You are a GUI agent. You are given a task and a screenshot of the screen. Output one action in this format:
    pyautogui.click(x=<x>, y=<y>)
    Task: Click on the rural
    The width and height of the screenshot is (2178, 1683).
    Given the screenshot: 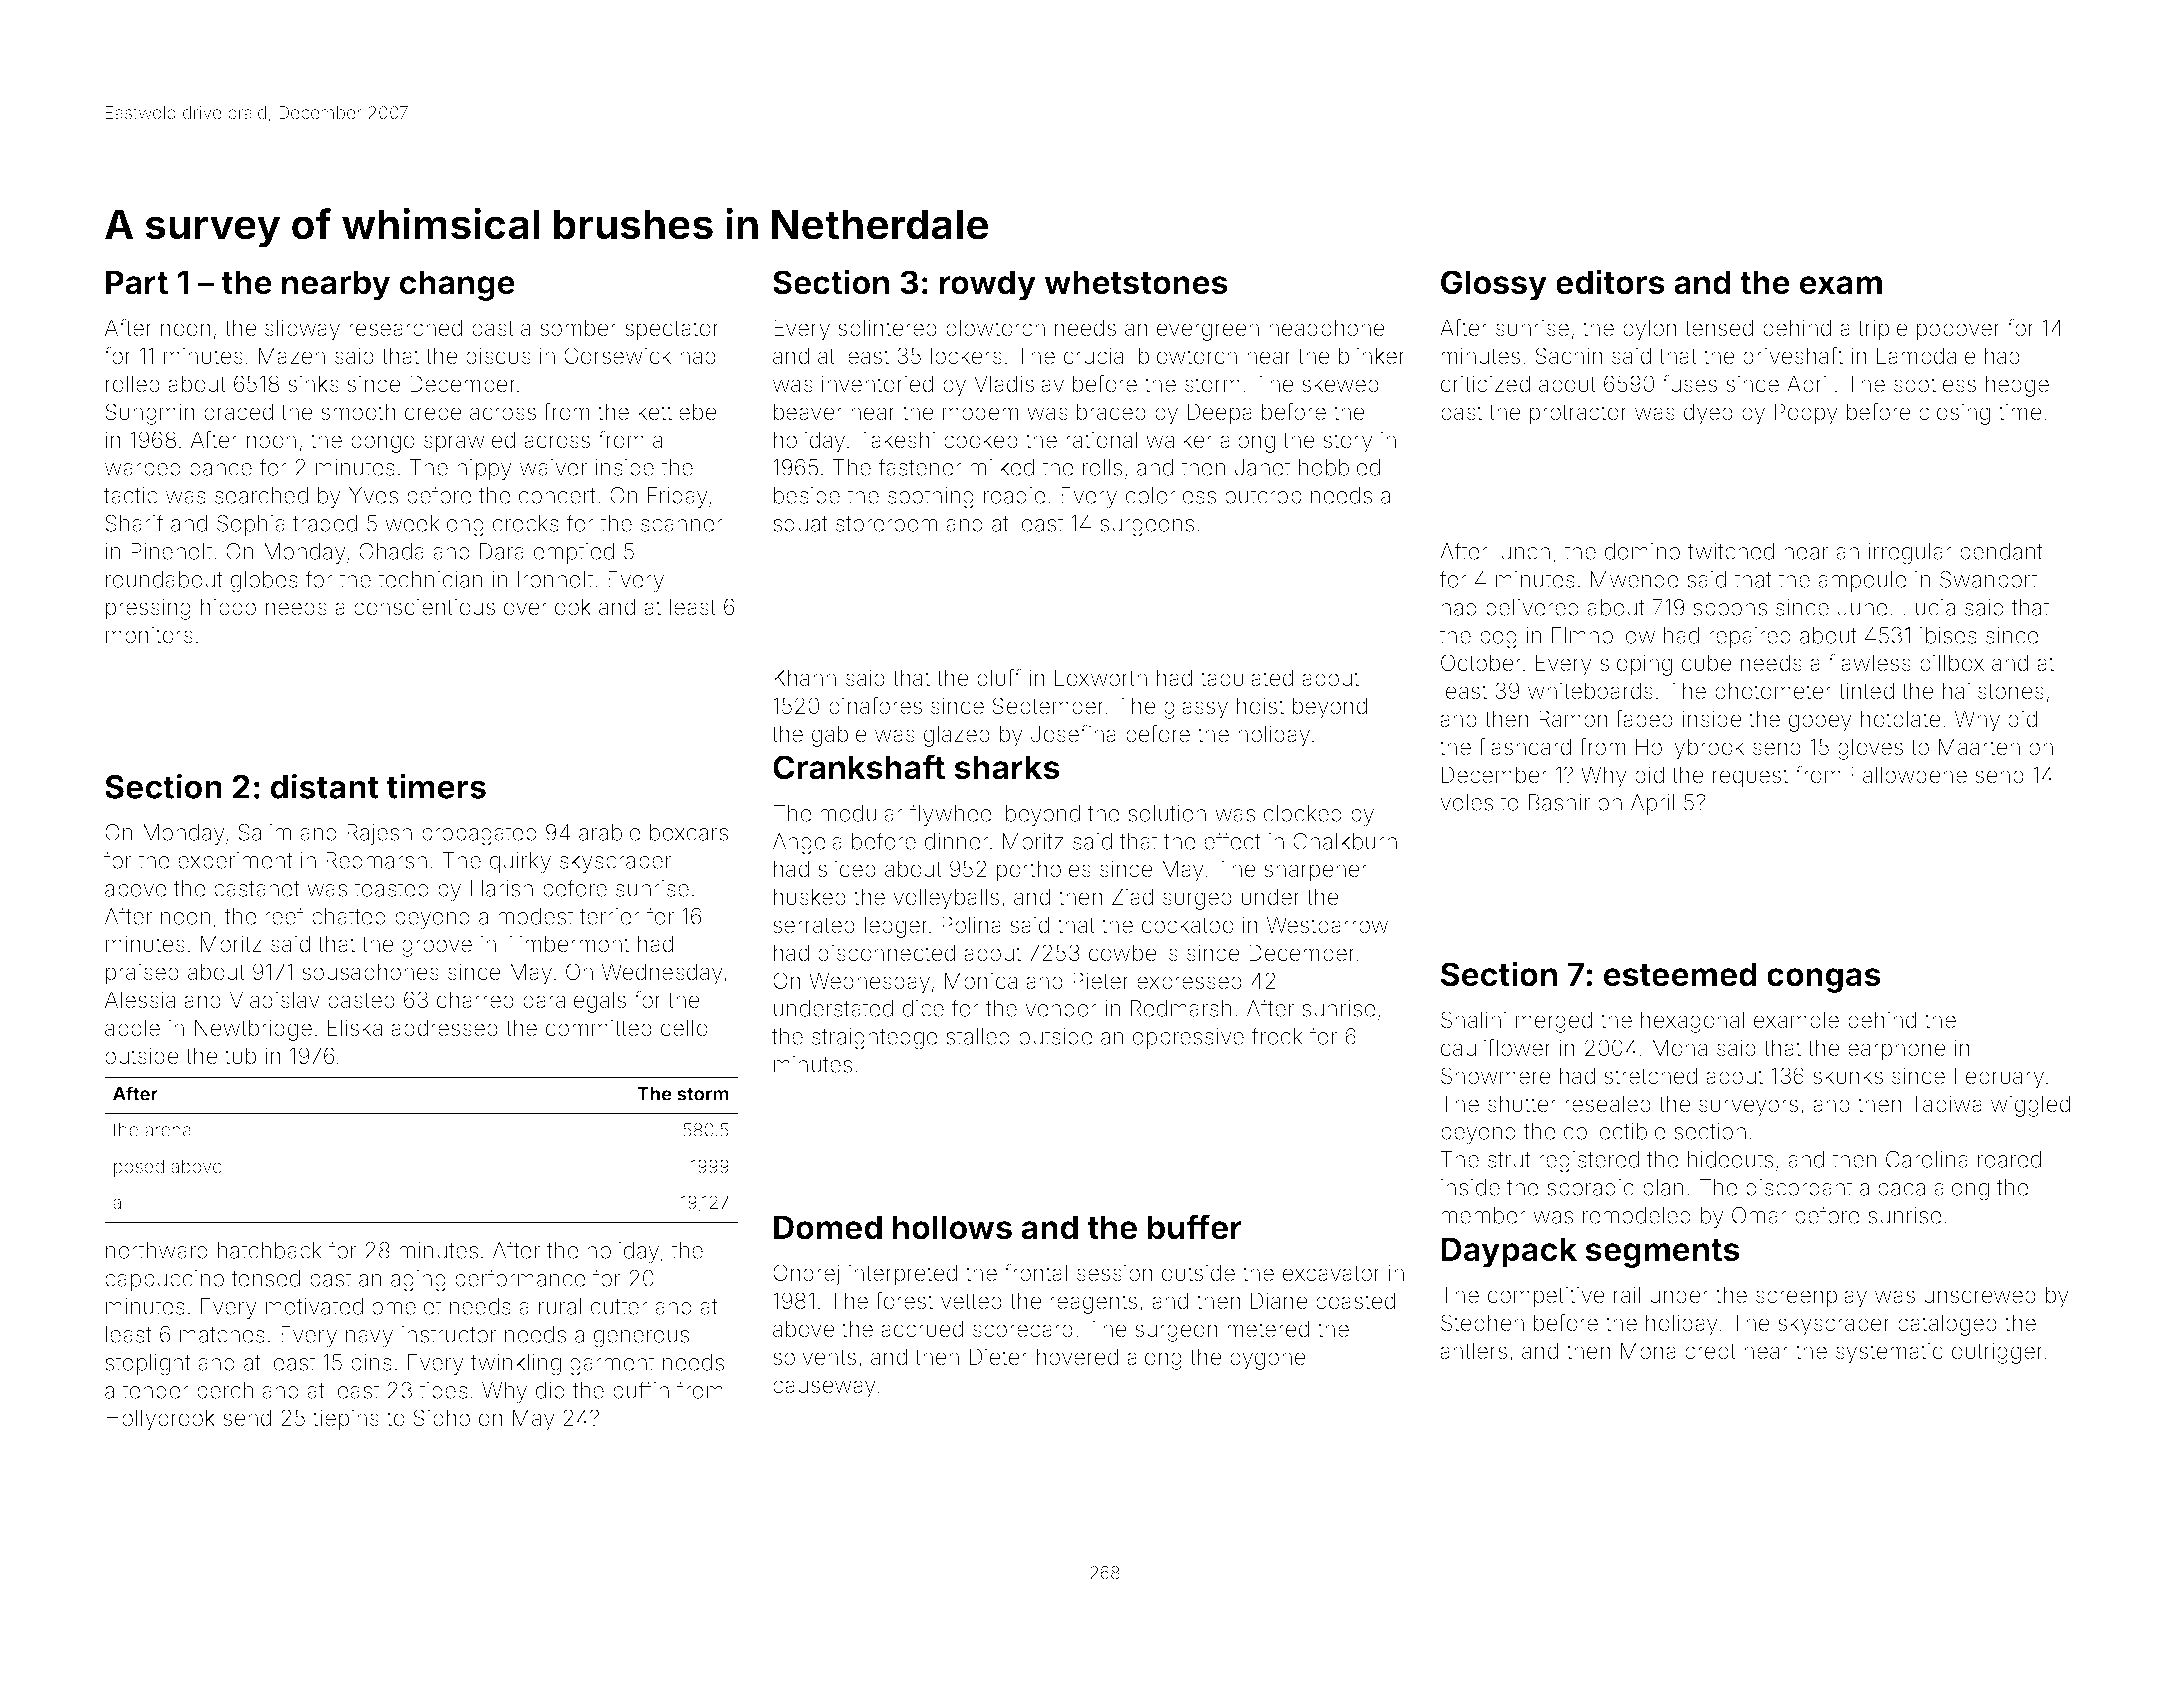 What is the action you would take?
    pyautogui.click(x=560, y=1306)
